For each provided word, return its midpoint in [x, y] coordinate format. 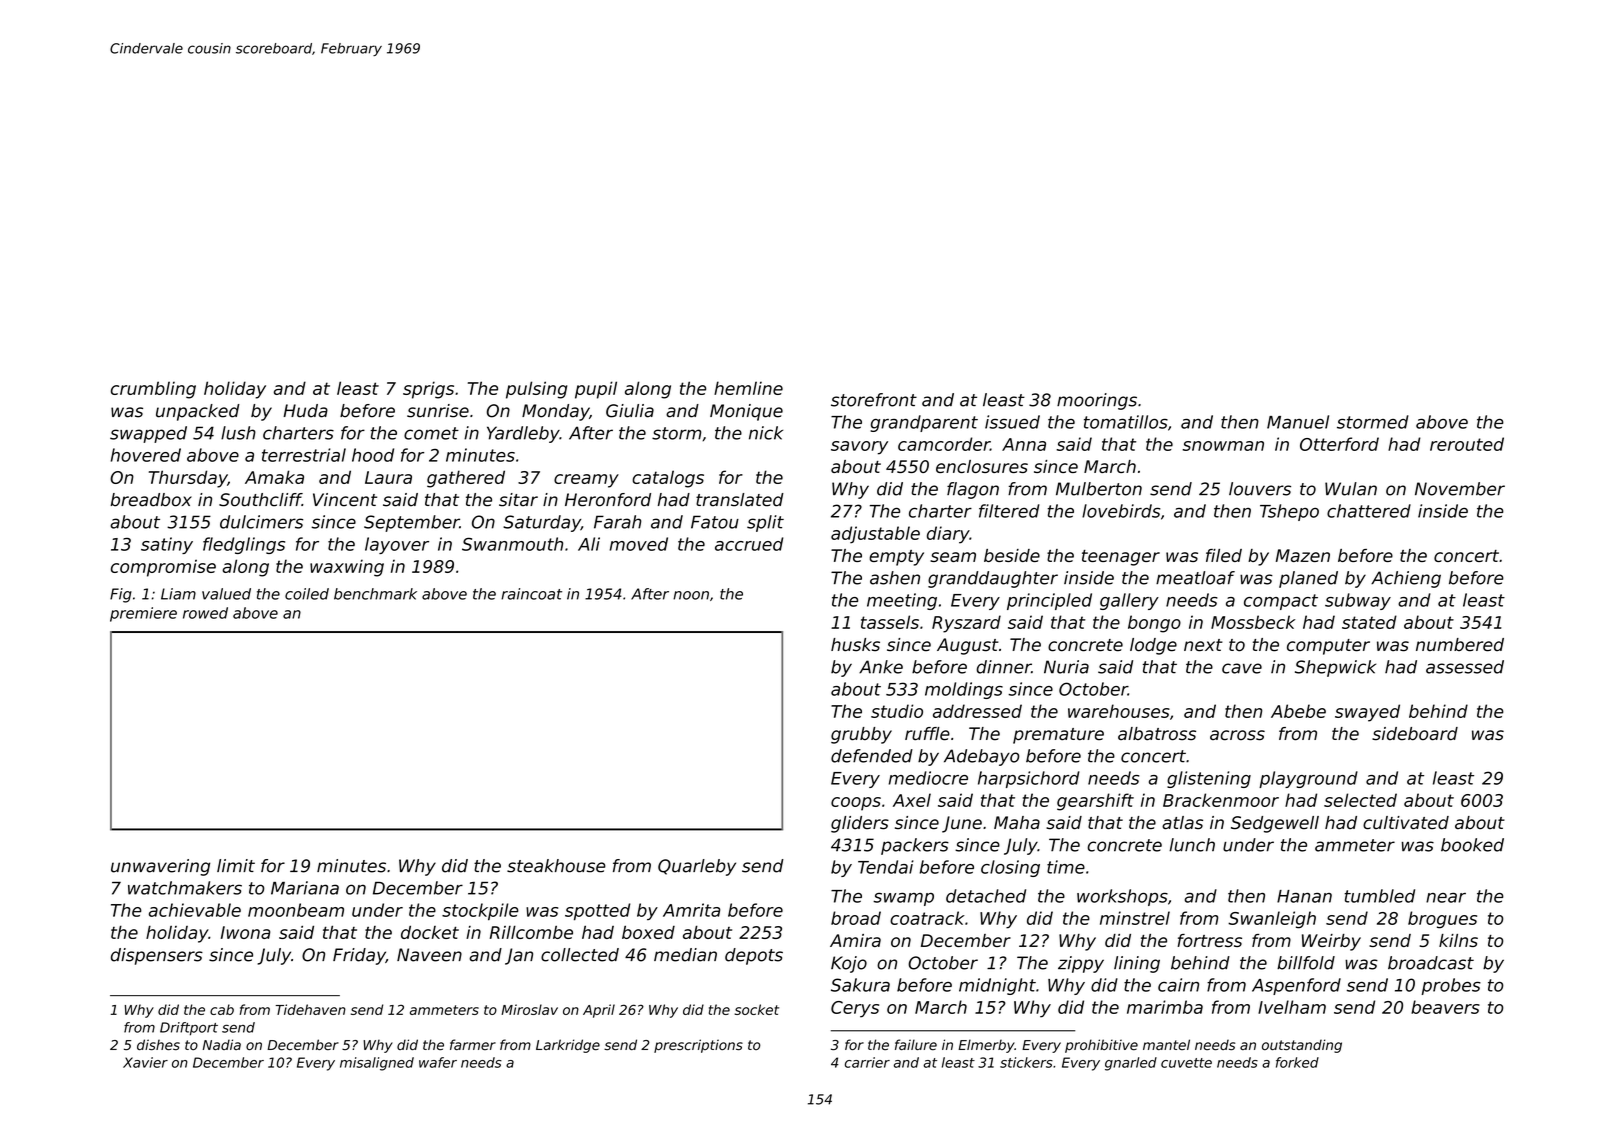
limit [236, 865]
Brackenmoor [1221, 800]
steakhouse [556, 866]
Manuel [1298, 422]
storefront [874, 400]
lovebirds [1121, 511]
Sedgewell [1275, 824]
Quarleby [697, 867]
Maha [1017, 823]
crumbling [153, 390]
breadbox [151, 500]
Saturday [542, 523]
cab [222, 1009]
